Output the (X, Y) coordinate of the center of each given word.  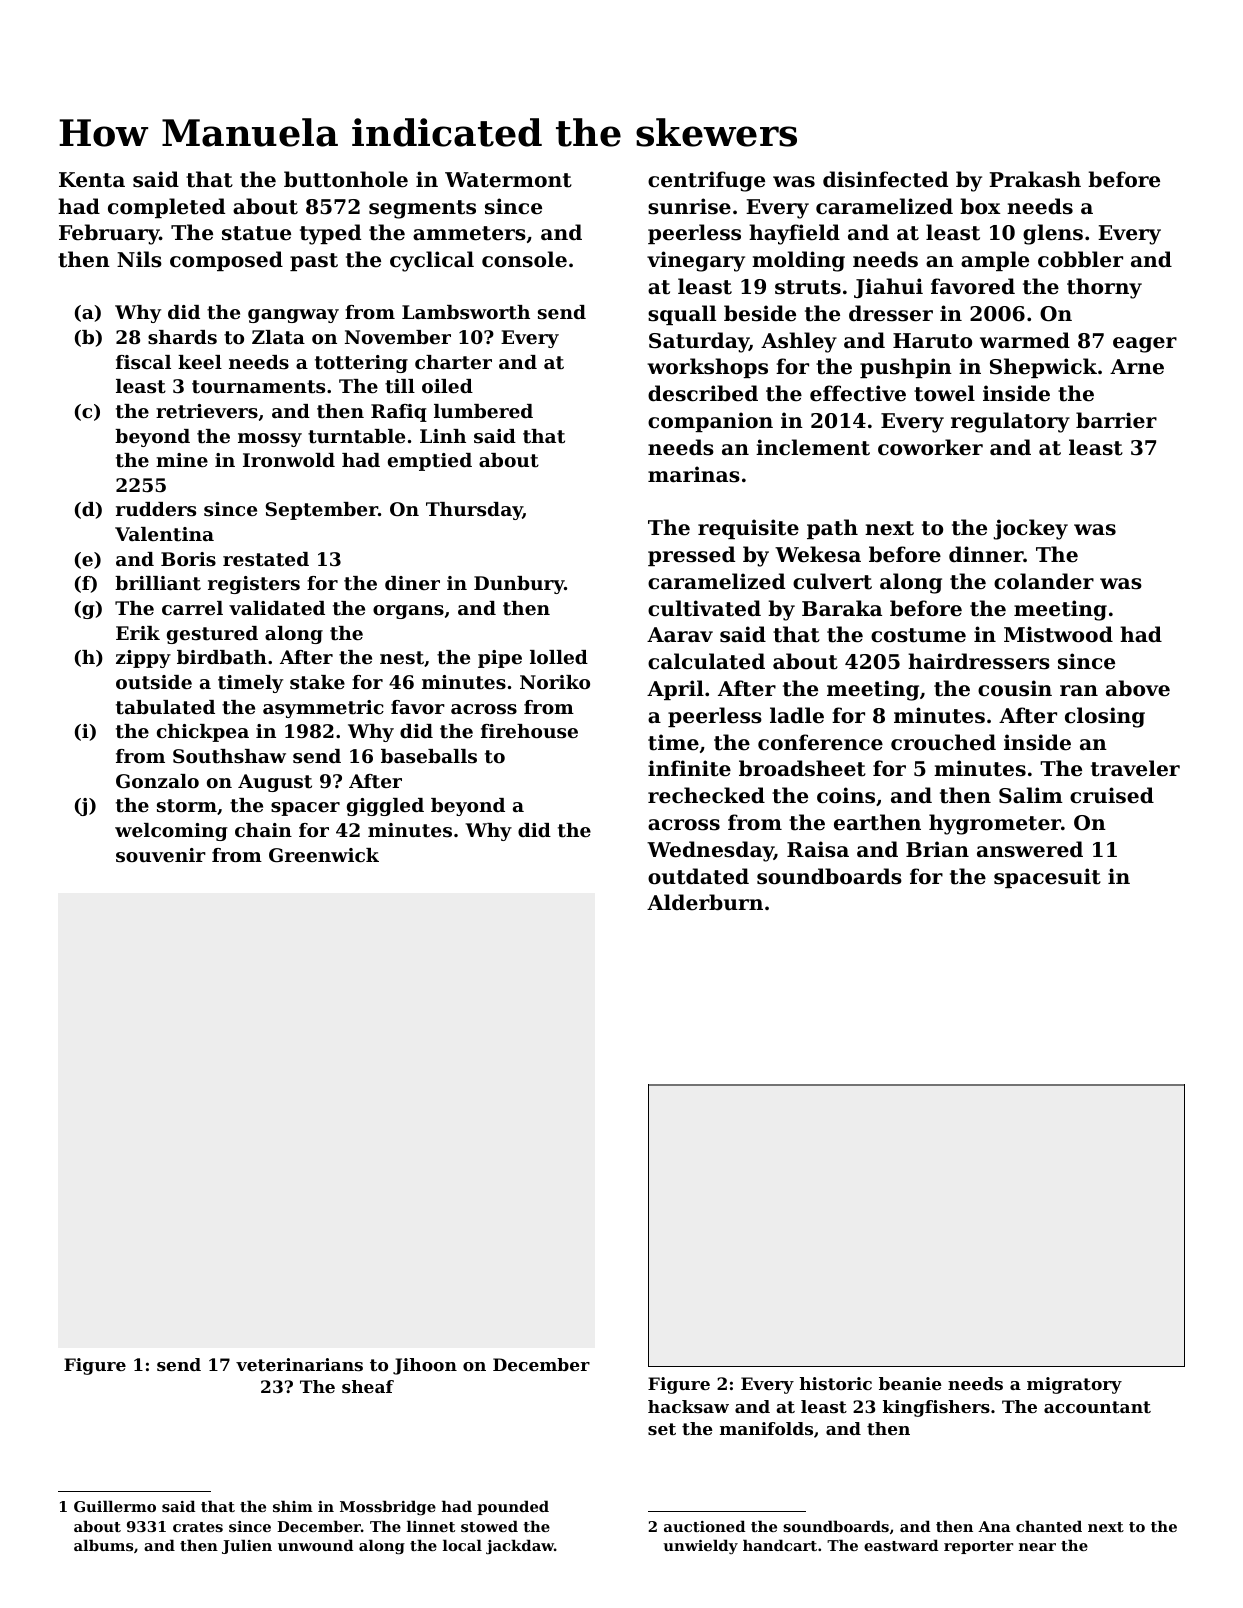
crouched (943, 742)
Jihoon (425, 1366)
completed (166, 208)
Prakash (1035, 179)
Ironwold (289, 460)
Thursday (474, 511)
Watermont (508, 180)
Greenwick (324, 855)
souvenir (161, 855)
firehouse (529, 731)
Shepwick (1043, 368)
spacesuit (1047, 878)
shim (293, 1506)
